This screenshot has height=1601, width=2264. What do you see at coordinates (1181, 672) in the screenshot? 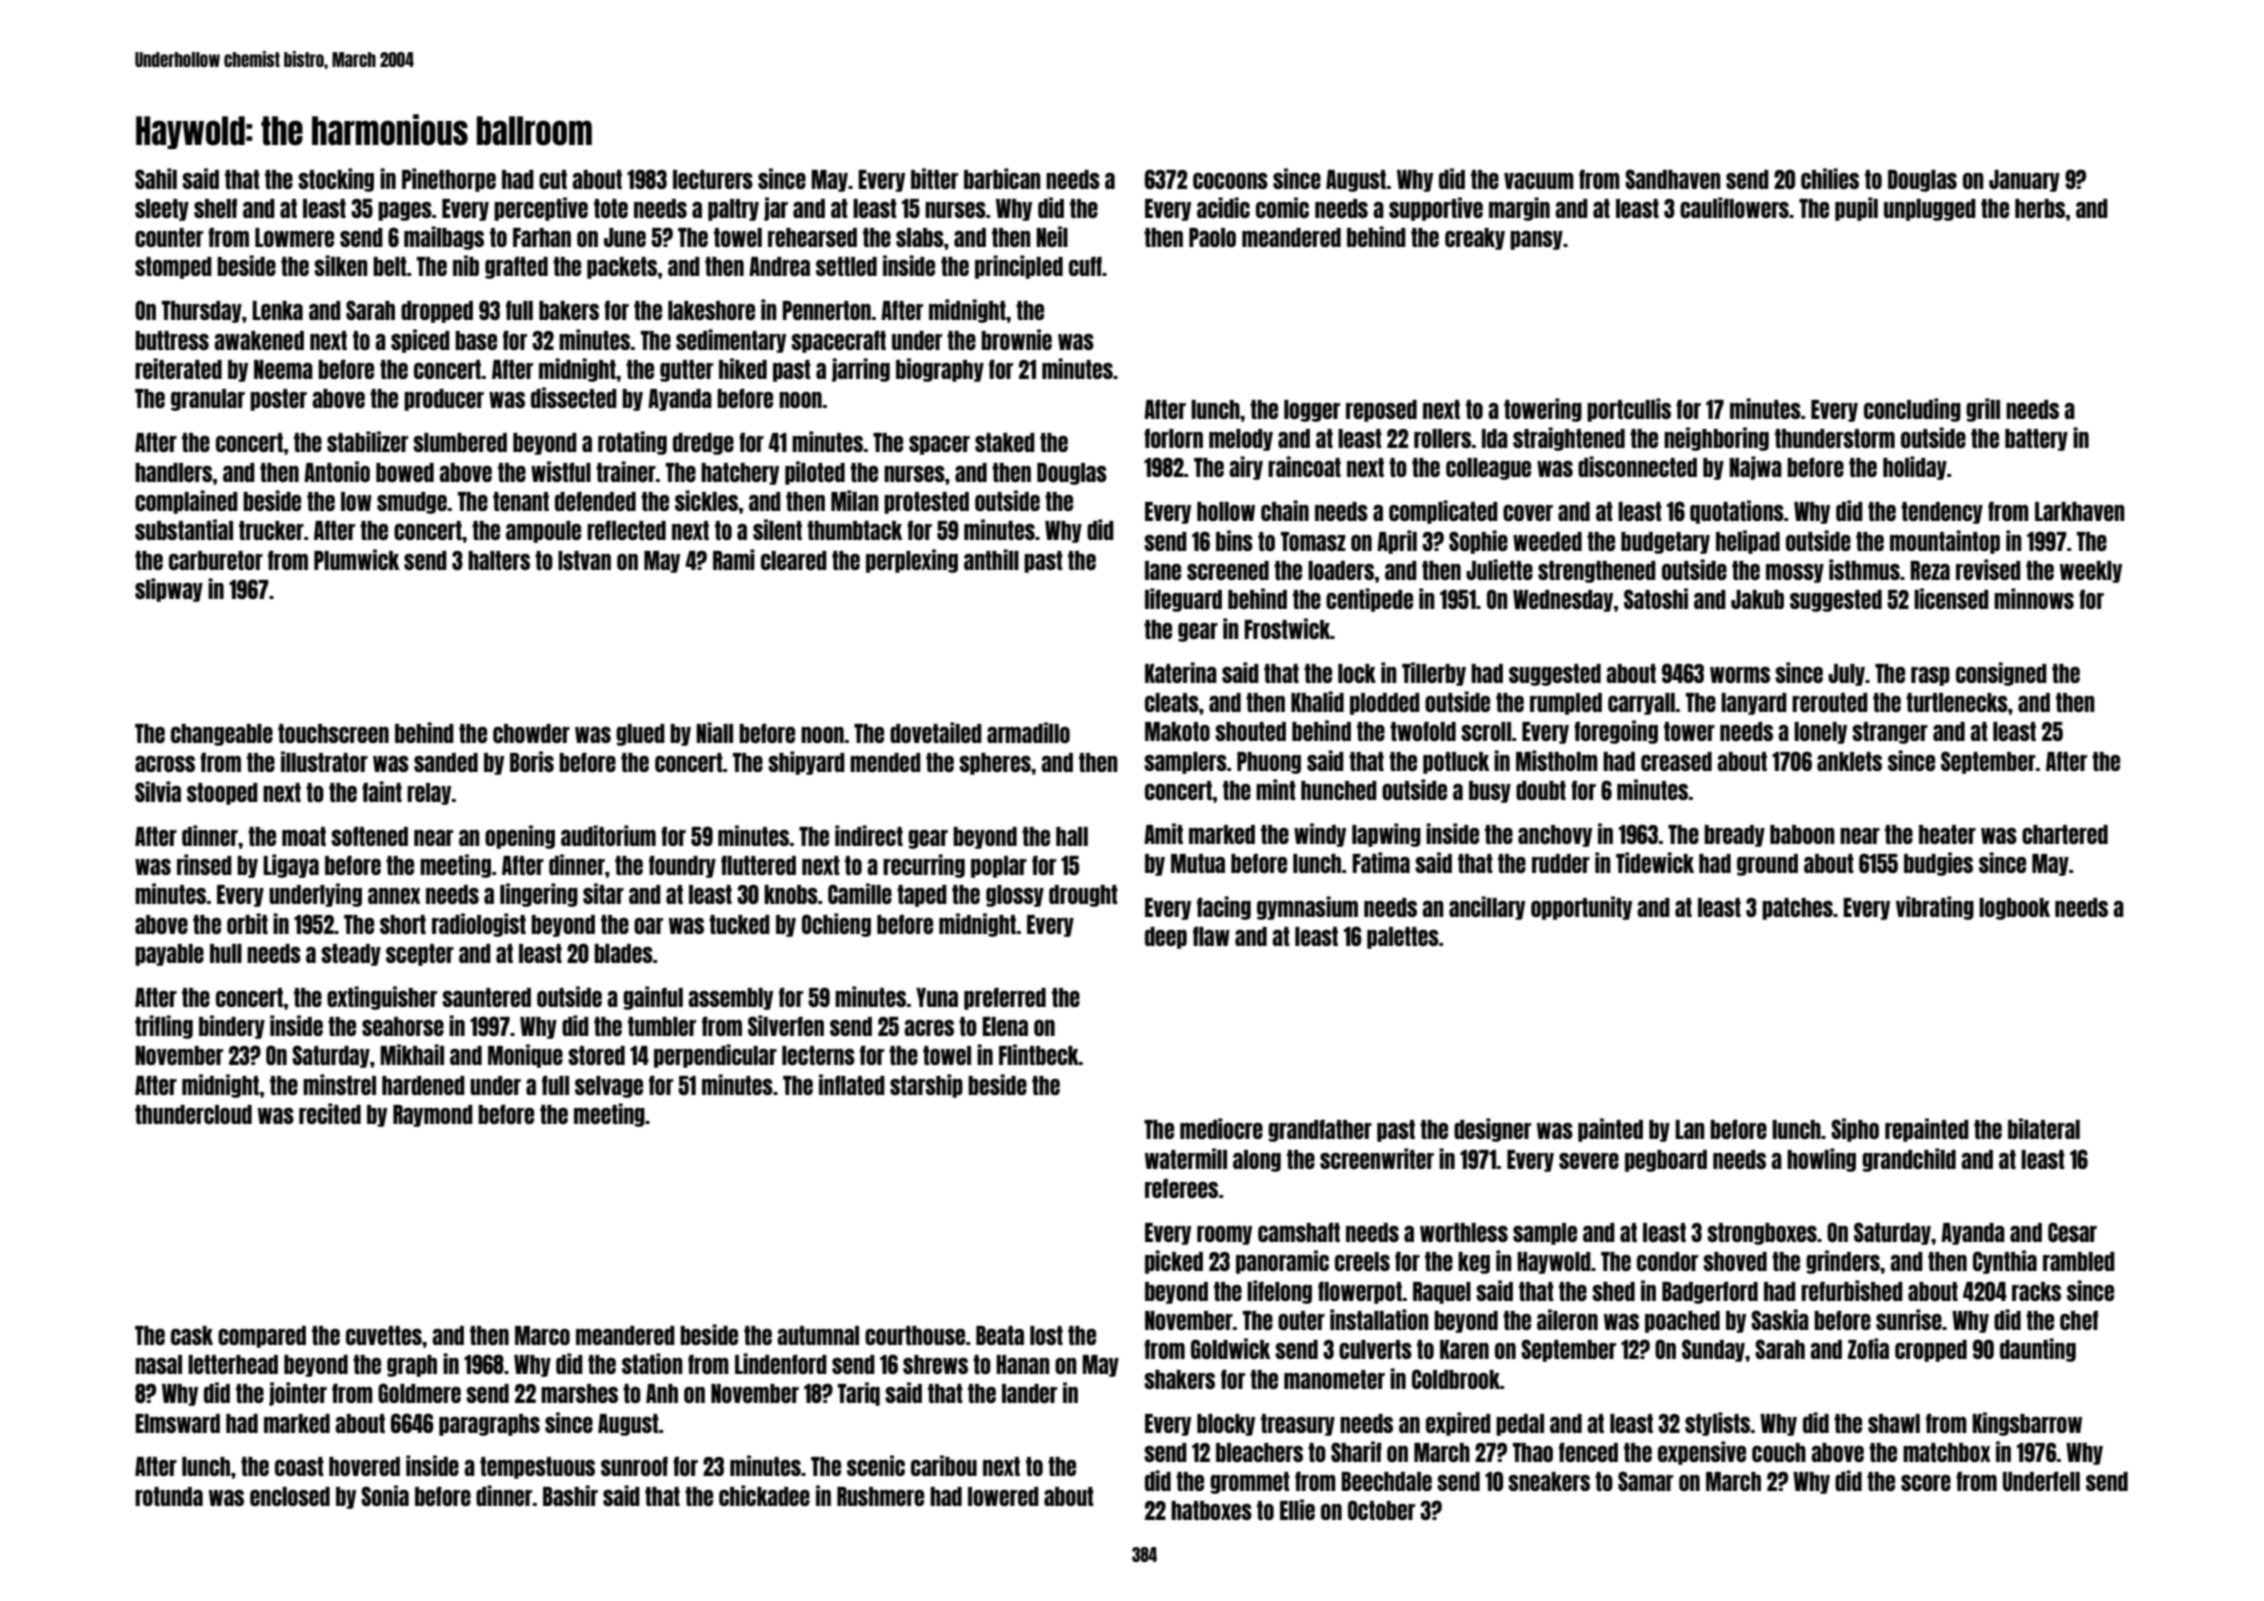
I see `Katerina` at bounding box center [1181, 672].
